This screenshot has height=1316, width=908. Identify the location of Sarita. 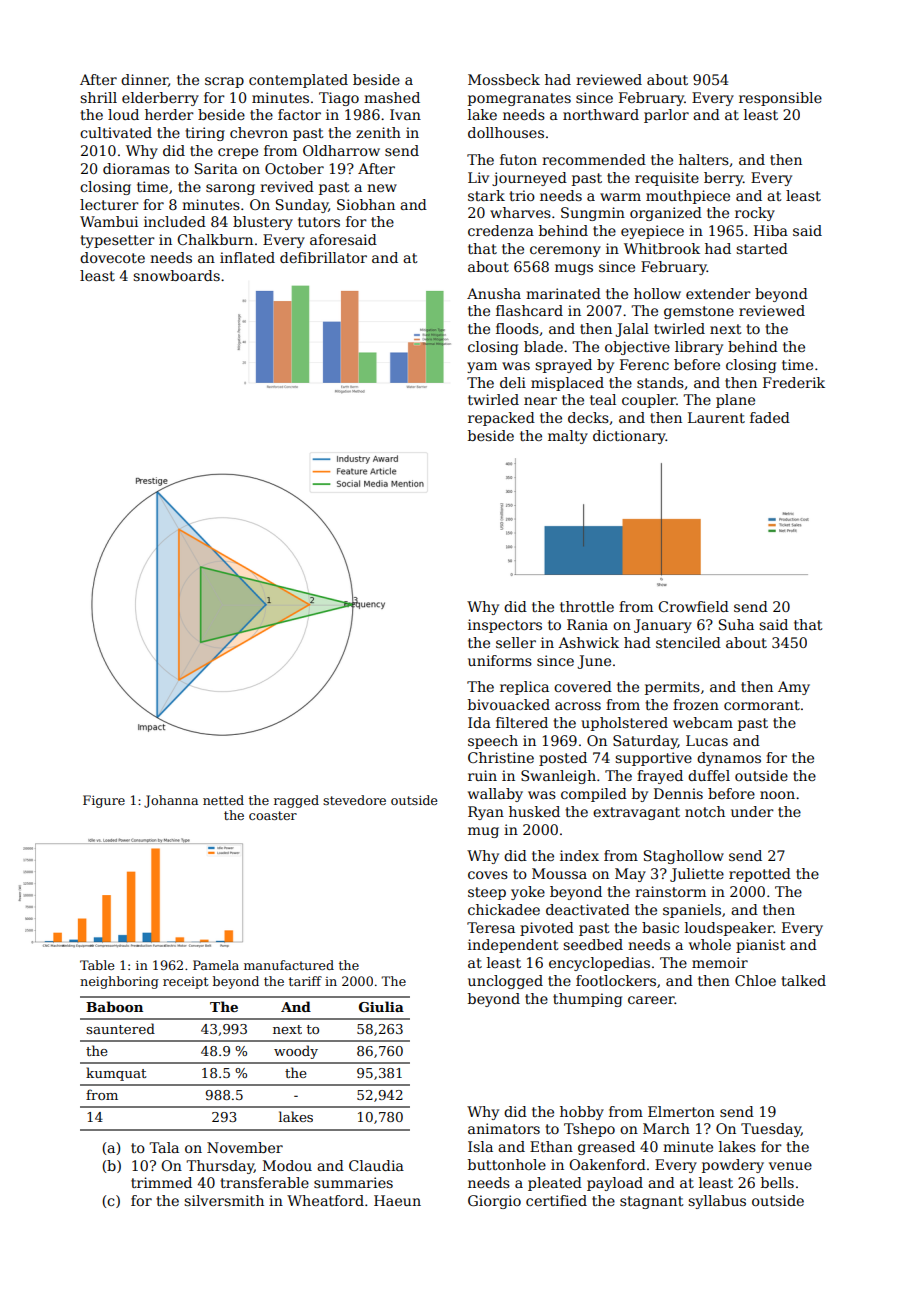
(216, 168).
